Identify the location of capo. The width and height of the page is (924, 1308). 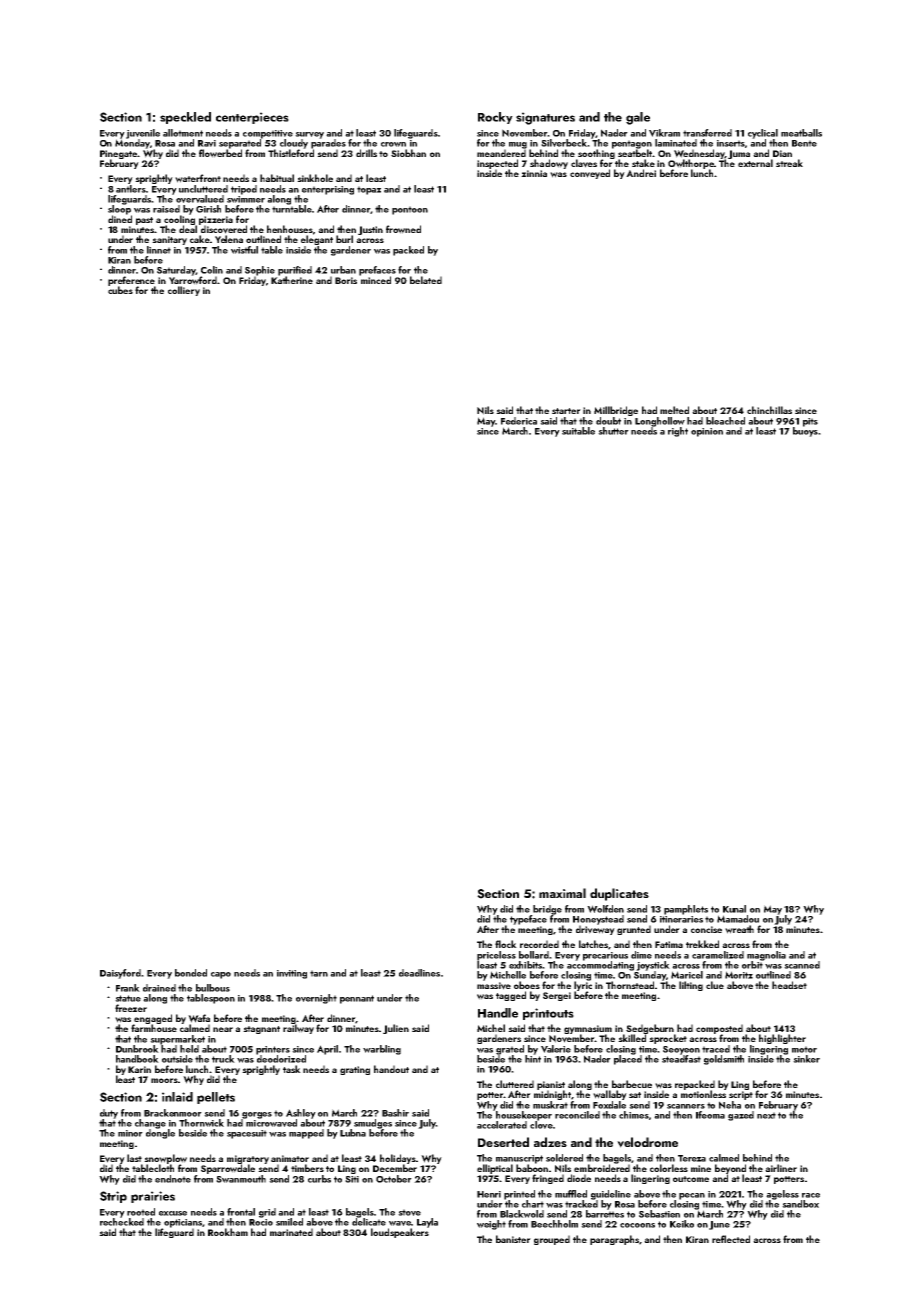
(221, 975).
